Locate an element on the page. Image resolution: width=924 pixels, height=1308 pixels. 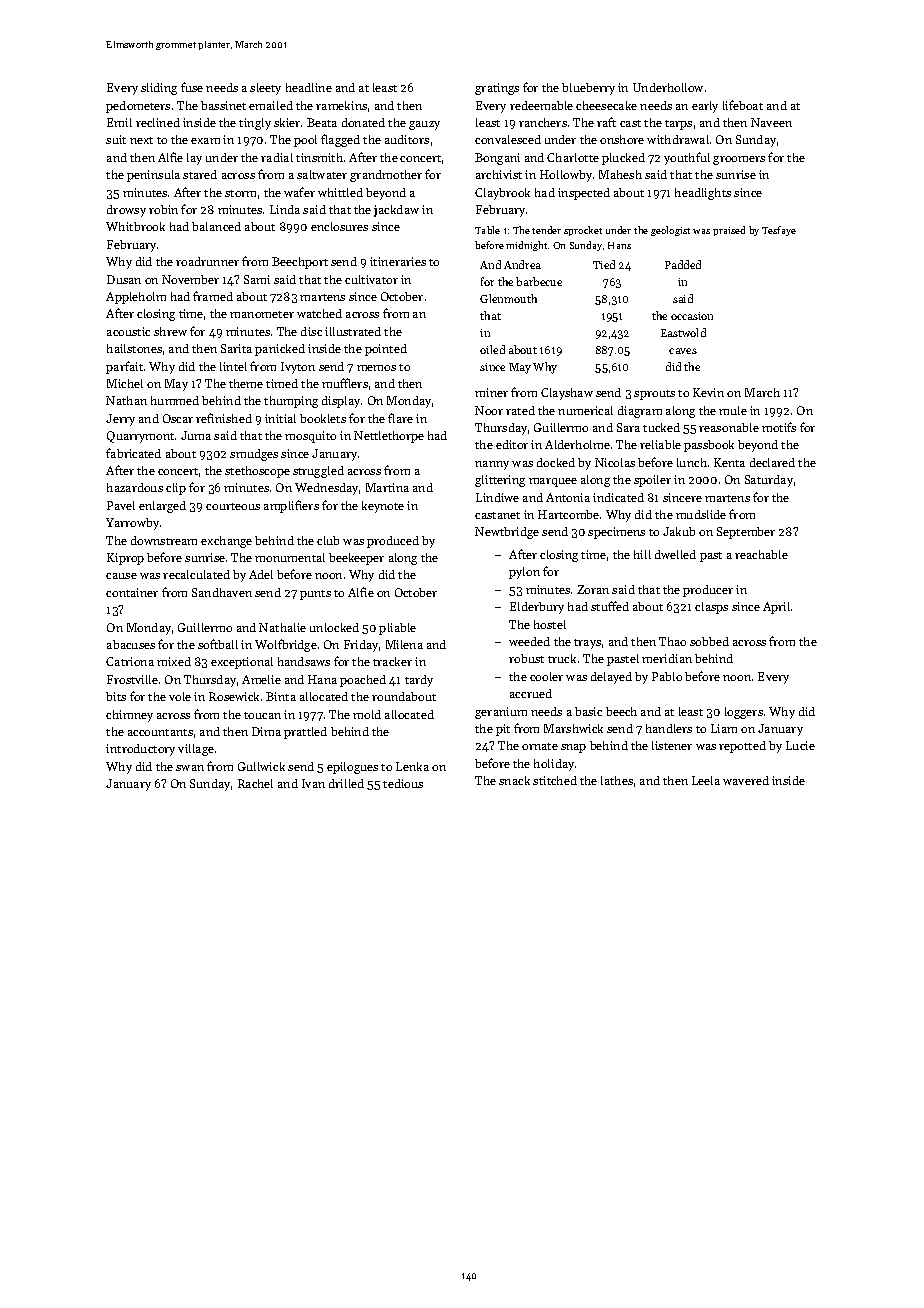
sliding is located at coordinates (159, 89).
